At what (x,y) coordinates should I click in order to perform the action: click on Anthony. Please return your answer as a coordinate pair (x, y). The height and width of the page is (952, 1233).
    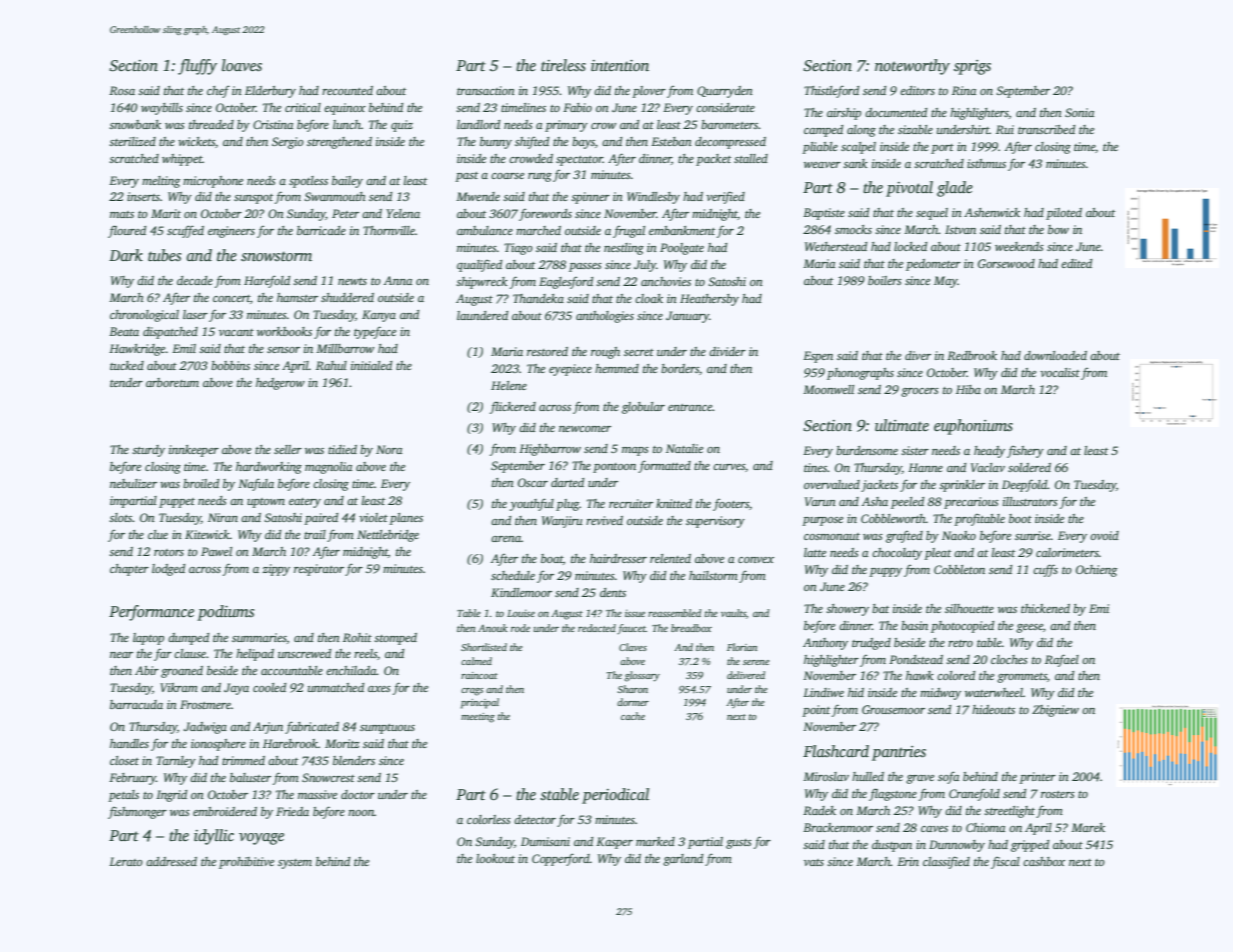
    Looking at the image, I should click on (825, 644).
